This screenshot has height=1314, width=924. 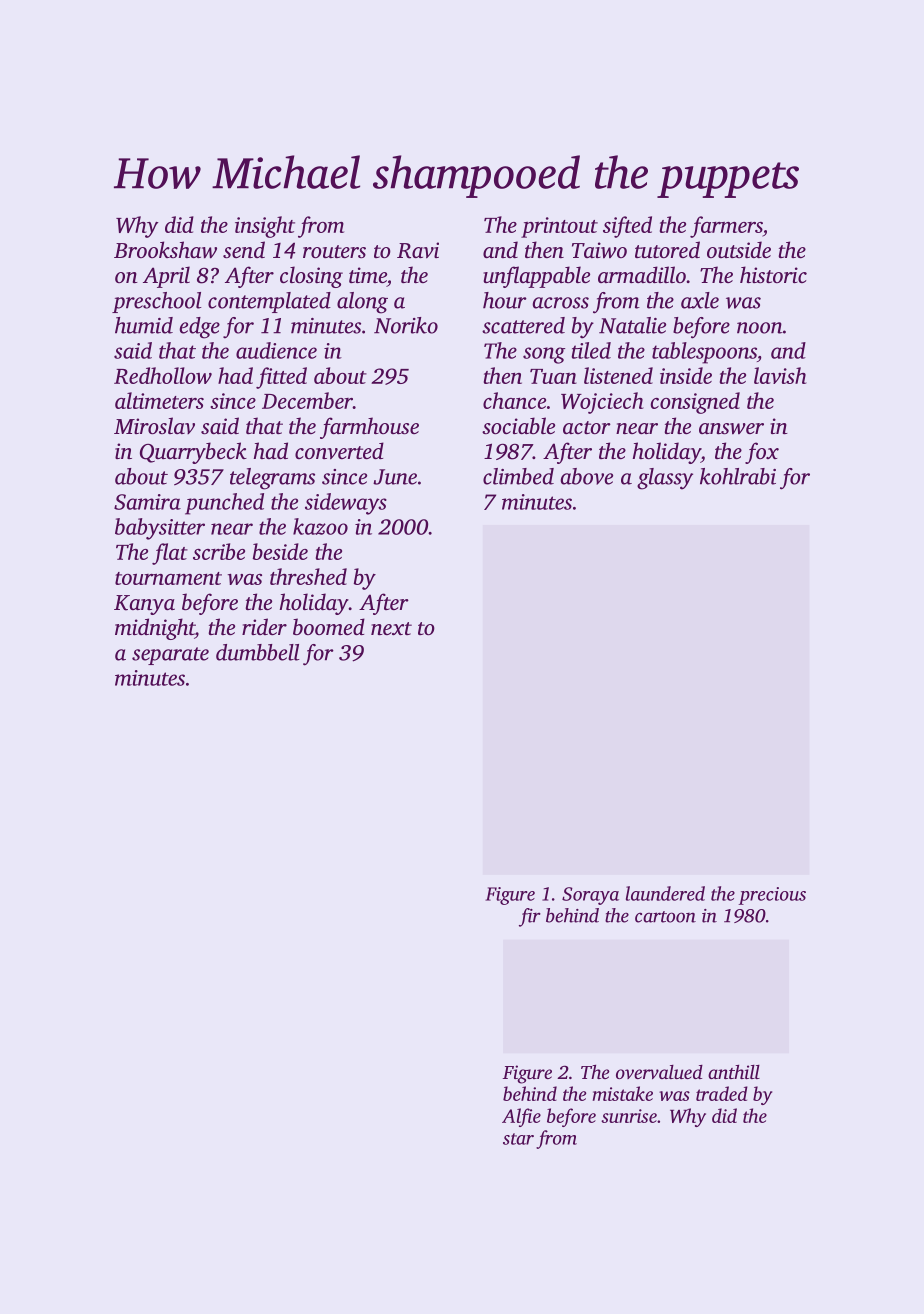 I want to click on Alfie, so click(x=521, y=1117).
